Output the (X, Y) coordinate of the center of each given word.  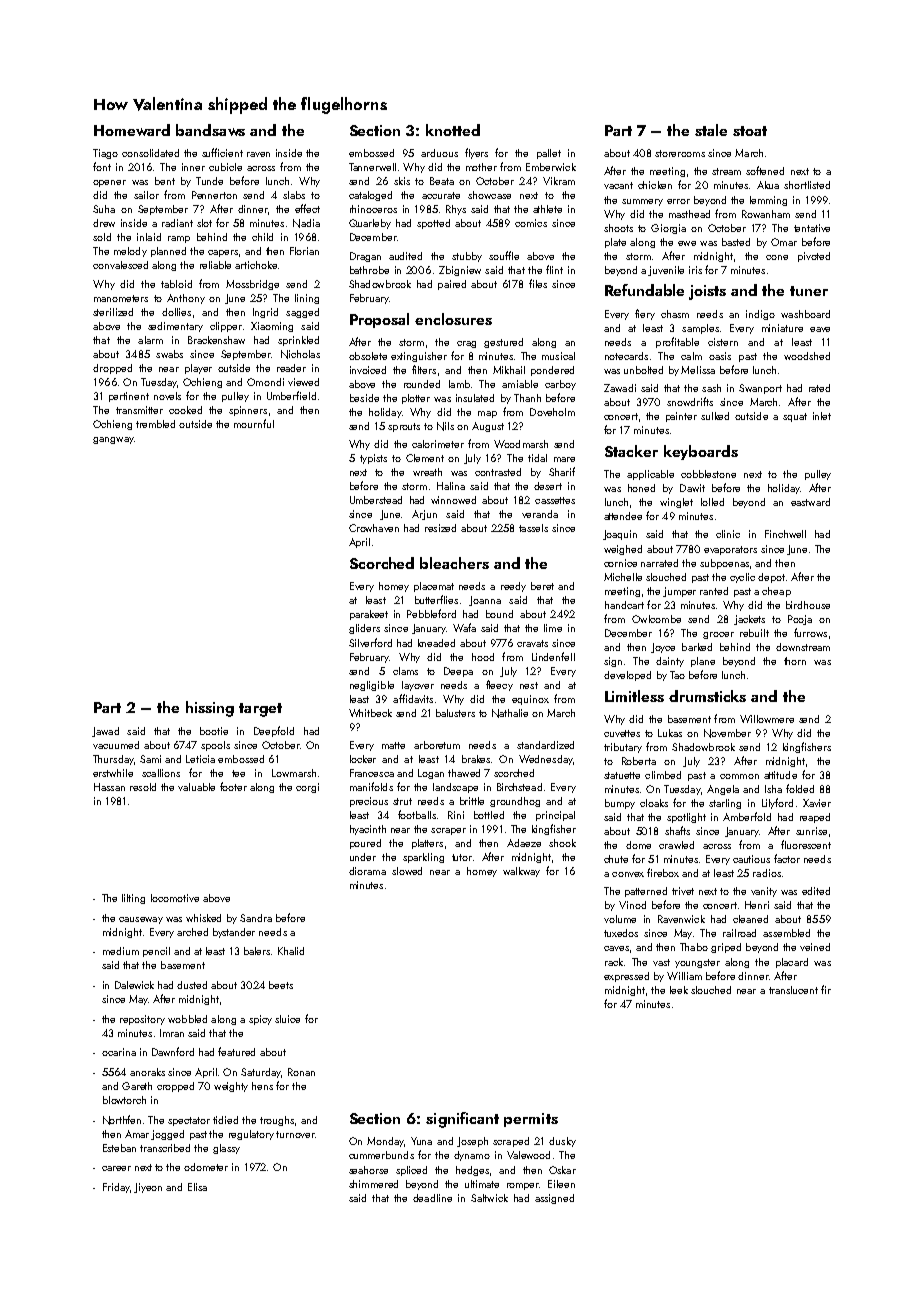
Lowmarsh (294, 773)
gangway (113, 440)
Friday (116, 1188)
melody (130, 252)
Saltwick (489, 1198)
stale (711, 130)
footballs (417, 814)
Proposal (379, 320)
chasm (675, 314)
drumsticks (707, 696)
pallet (549, 154)
